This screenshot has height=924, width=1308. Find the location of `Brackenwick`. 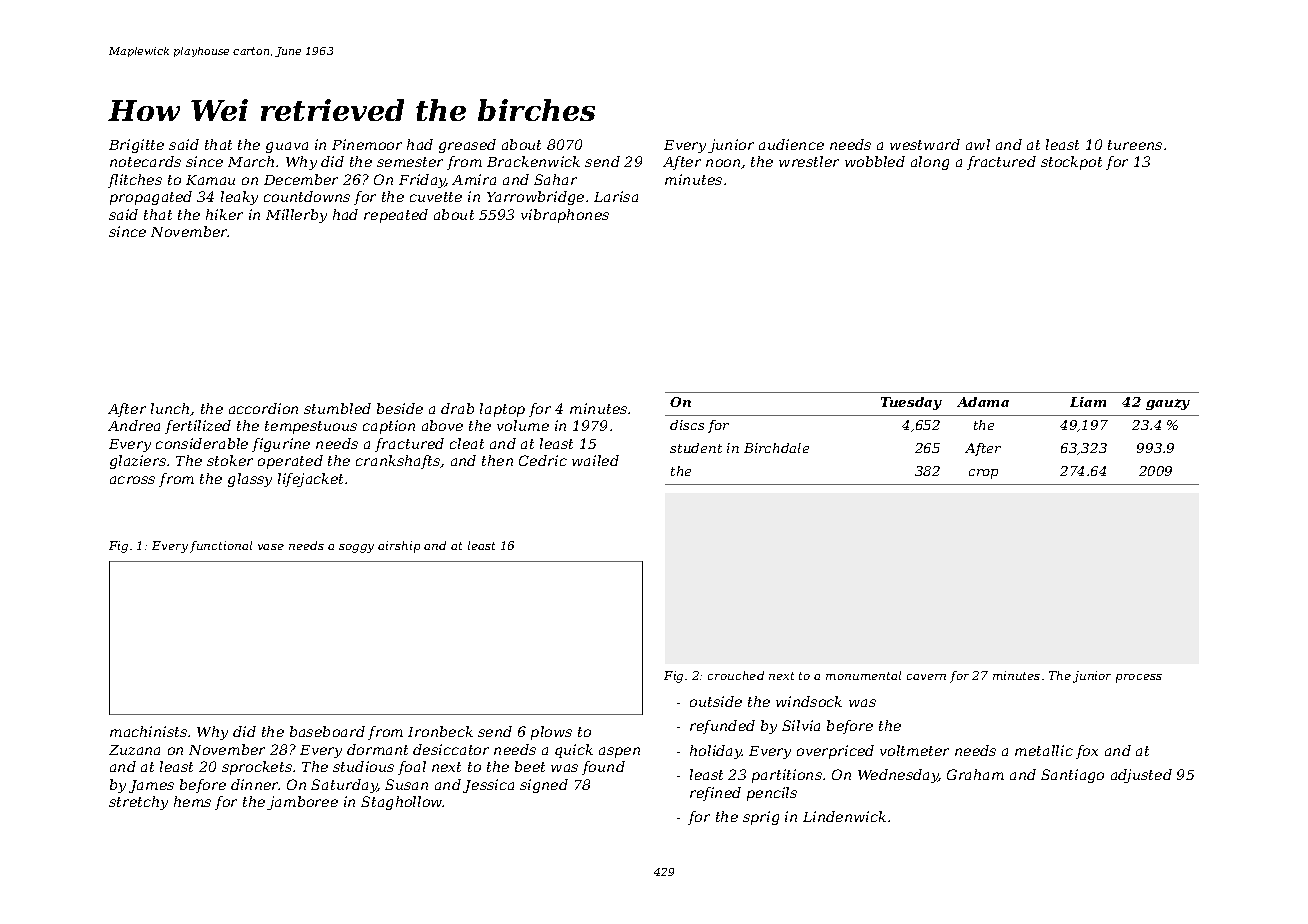

Brackenwick is located at coordinates (533, 161).
